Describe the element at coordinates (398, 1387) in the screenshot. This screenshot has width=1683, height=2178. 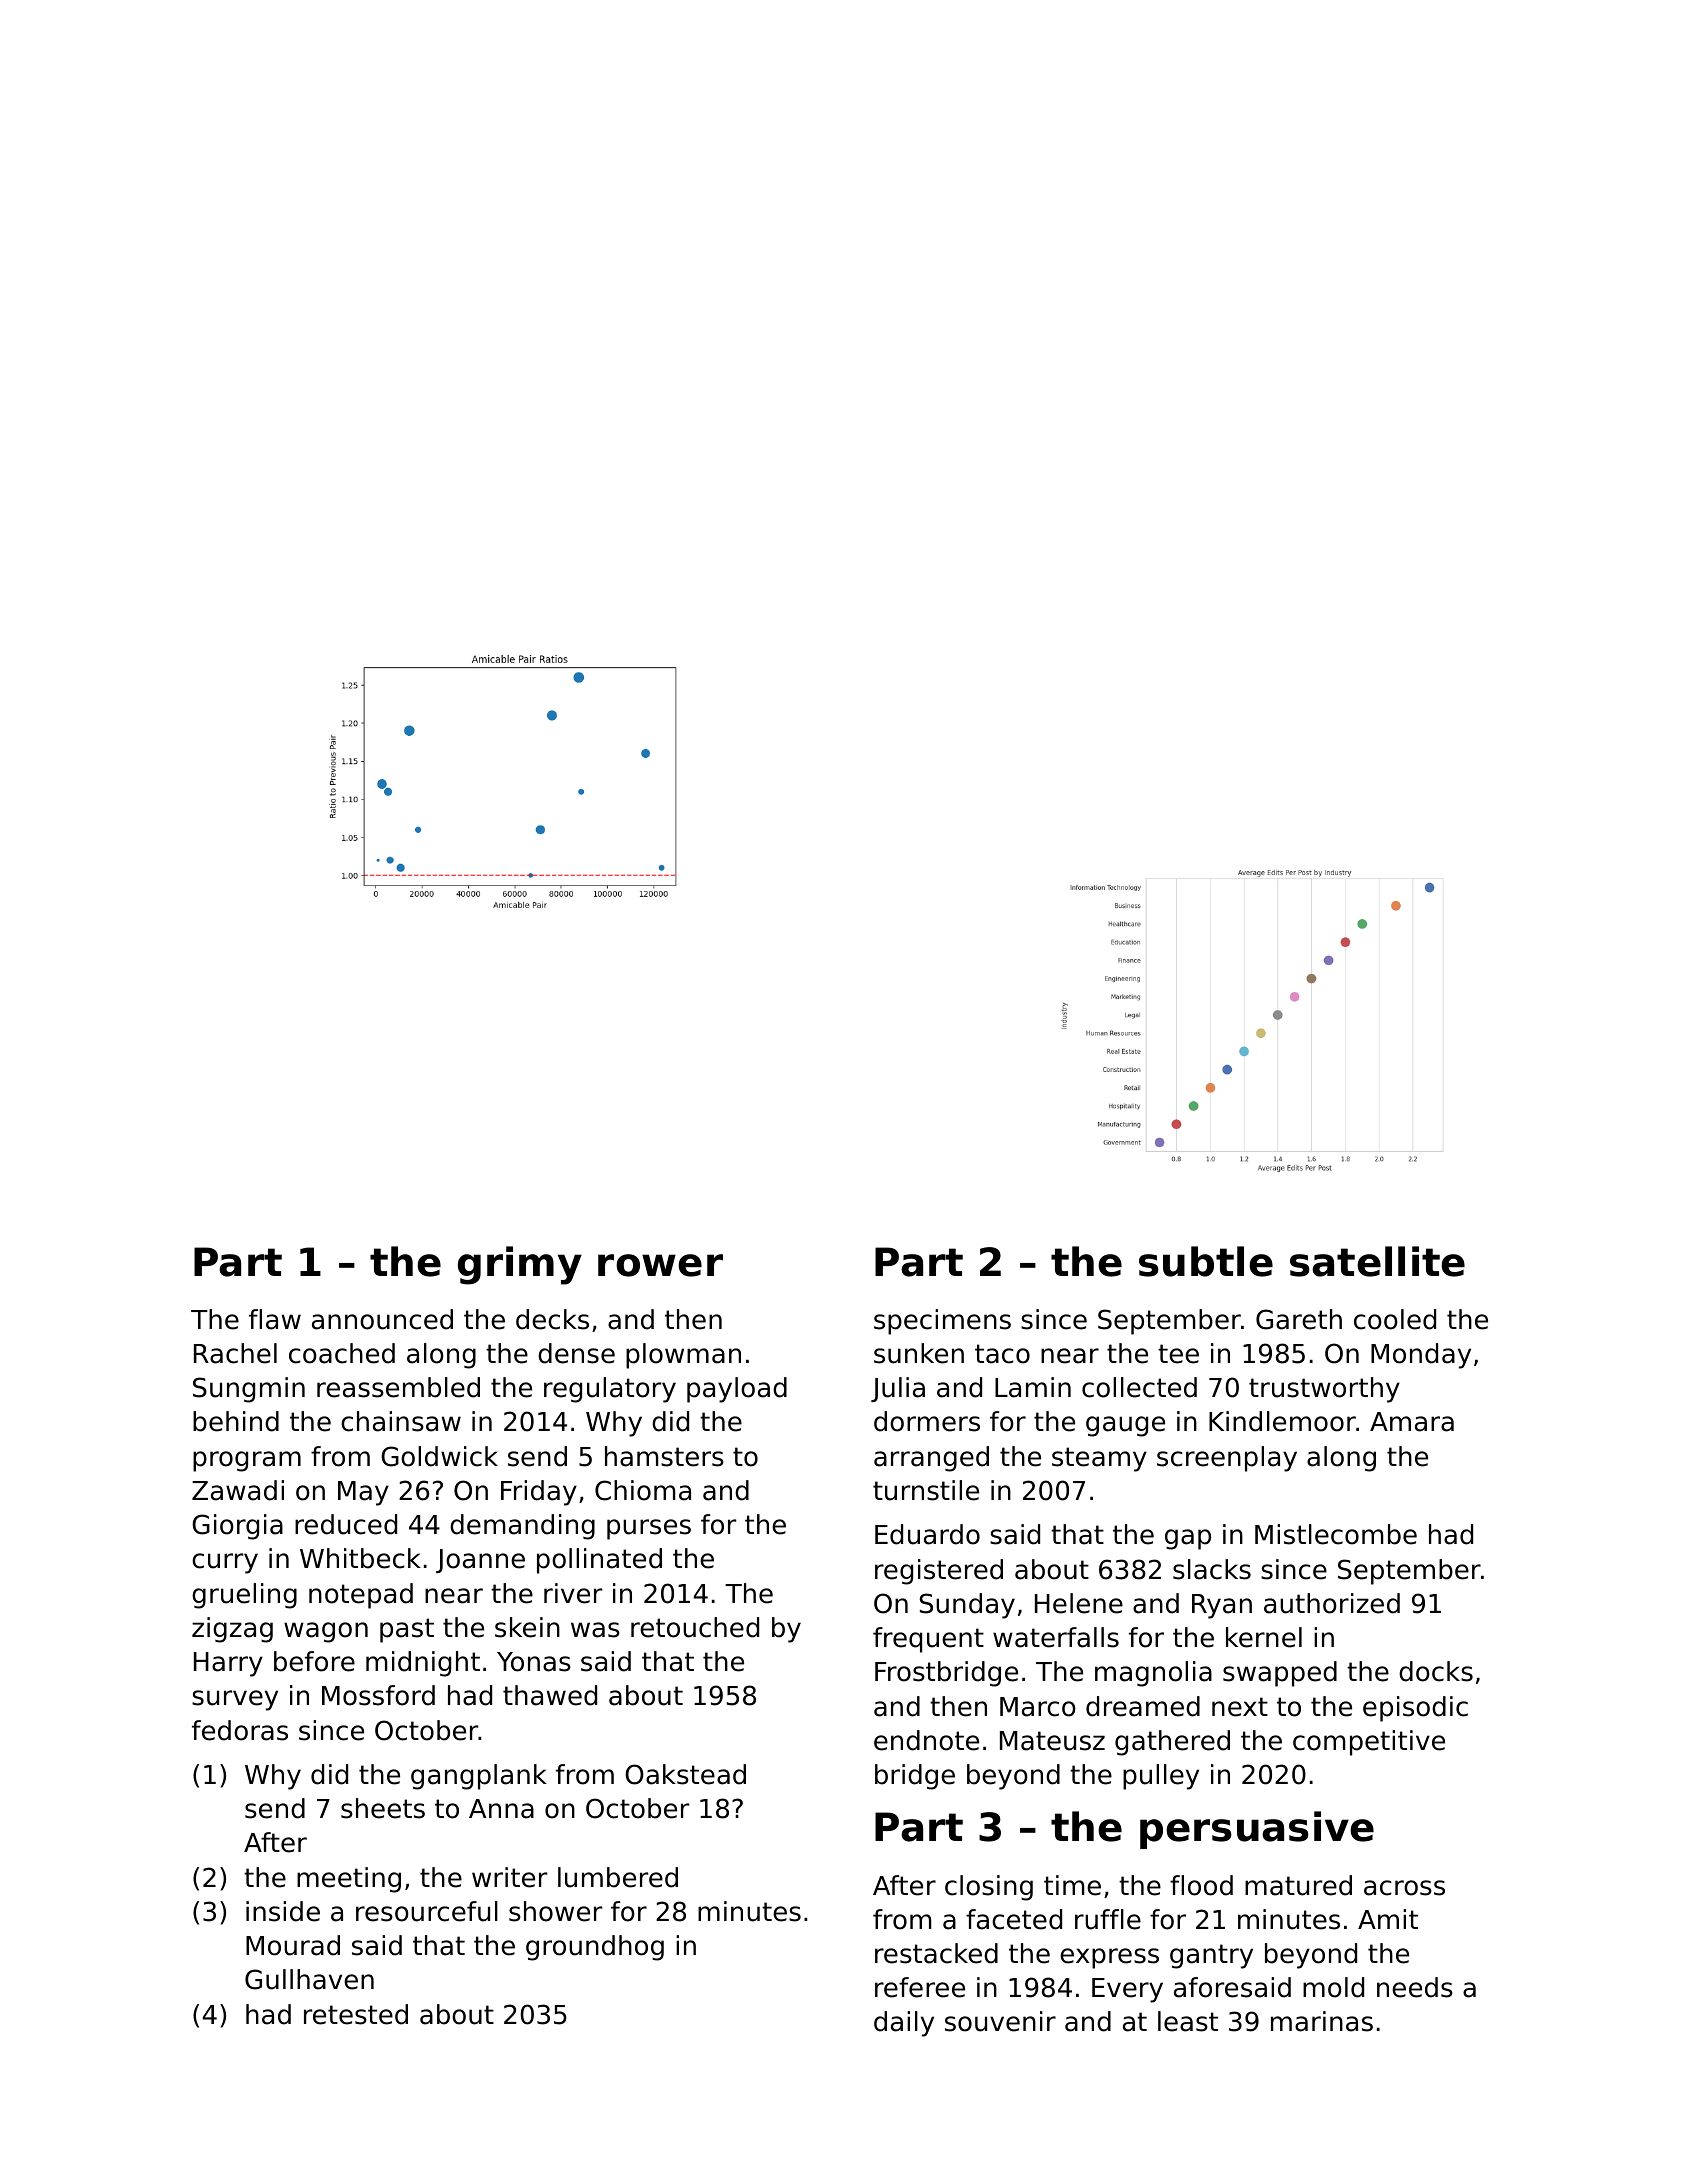
I see `reassembled` at that location.
